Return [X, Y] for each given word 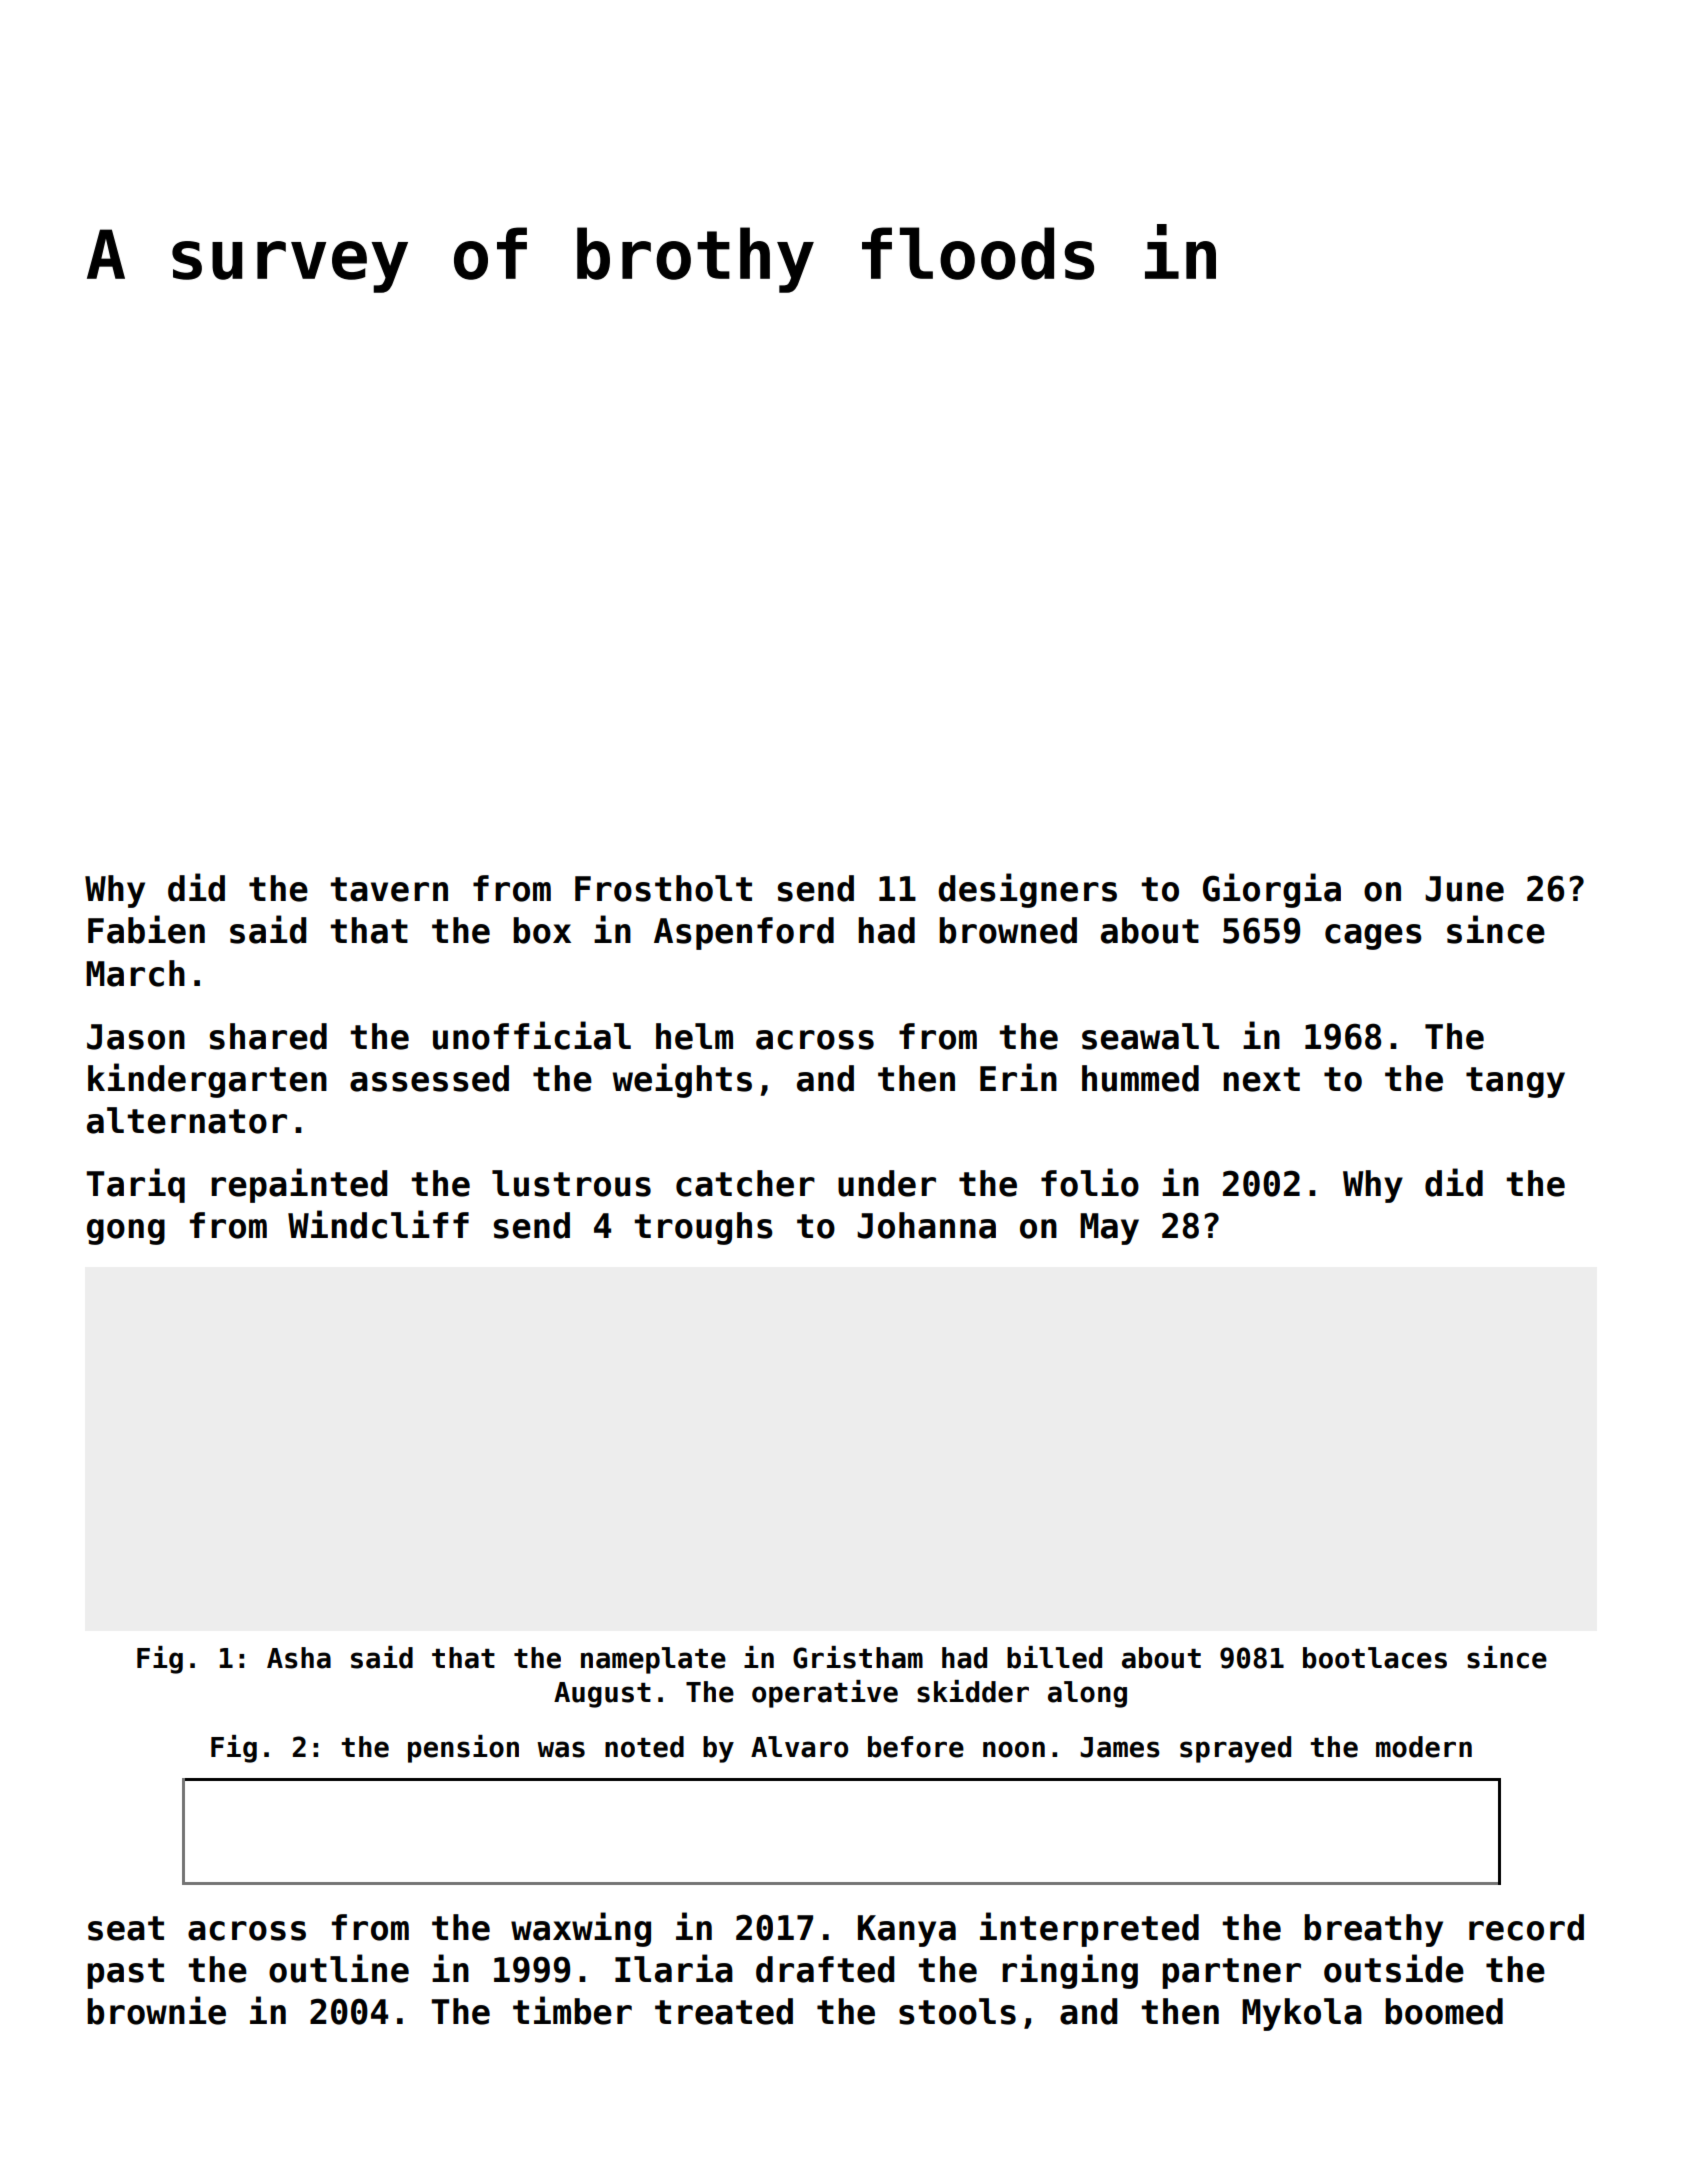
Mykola [1302, 2014]
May [1109, 1229]
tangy [1515, 1082]
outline [339, 1968]
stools [957, 2011]
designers [1027, 890]
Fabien [146, 929]
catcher [745, 1183]
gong [126, 1232]
